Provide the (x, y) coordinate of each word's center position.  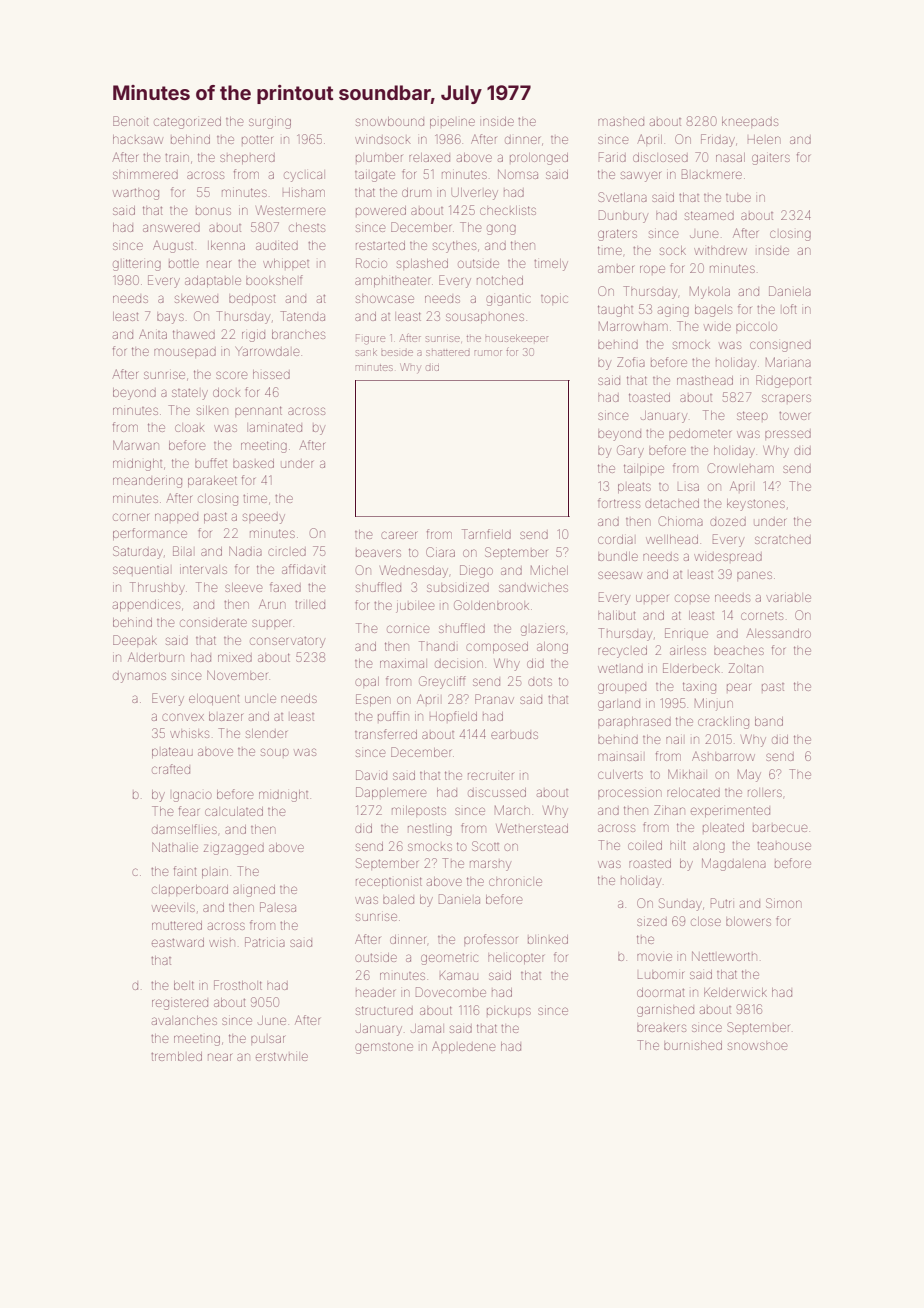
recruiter (490, 776)
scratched (783, 540)
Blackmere (712, 174)
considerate (213, 623)
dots (540, 682)
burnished (693, 1045)
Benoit (130, 121)
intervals (203, 569)
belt (184, 985)
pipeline (452, 123)
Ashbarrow (723, 756)
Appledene (463, 1047)
